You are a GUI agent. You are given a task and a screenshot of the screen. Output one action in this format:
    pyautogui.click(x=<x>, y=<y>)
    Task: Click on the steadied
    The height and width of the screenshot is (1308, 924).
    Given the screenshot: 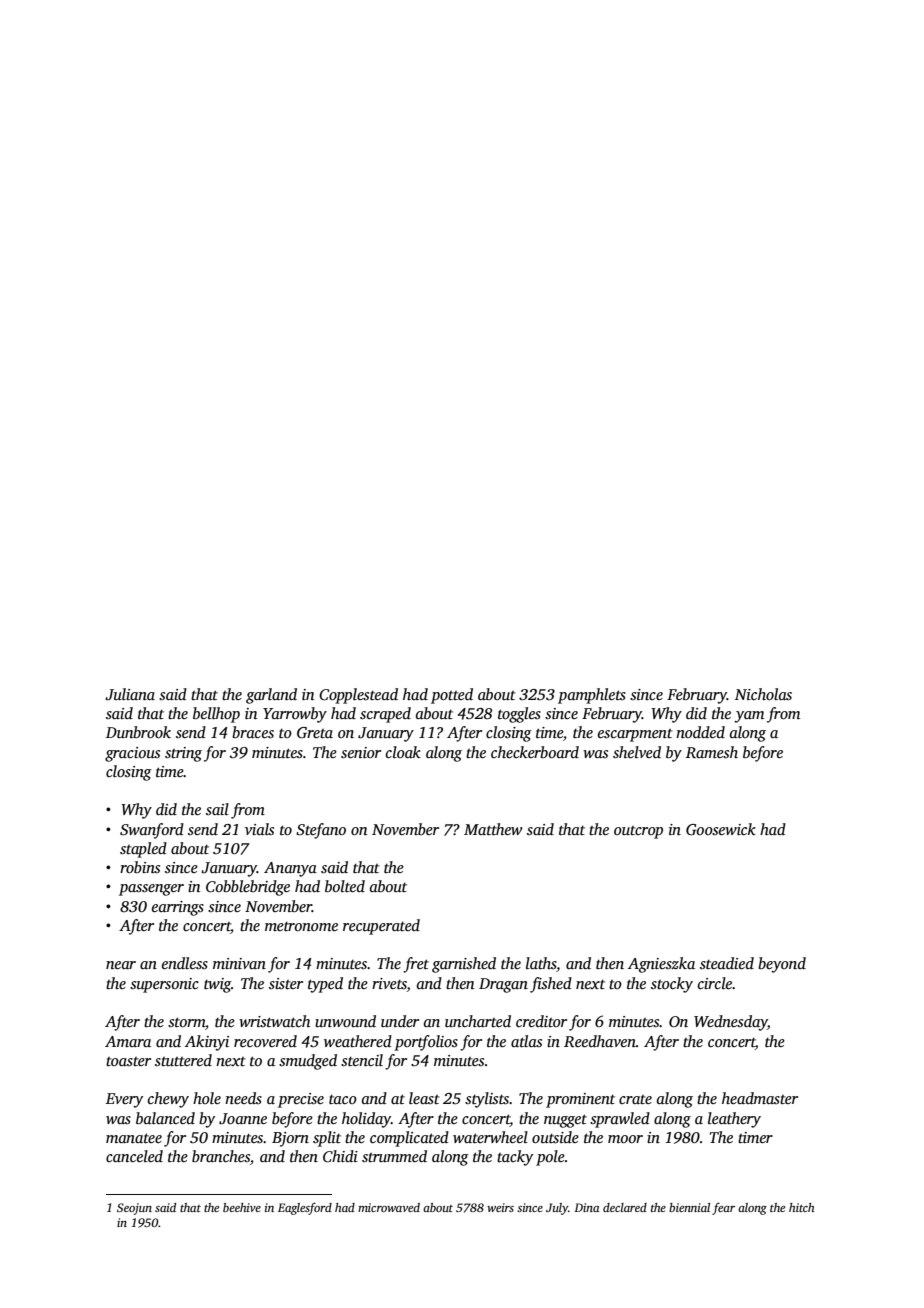 What is the action you would take?
    pyautogui.click(x=727, y=963)
